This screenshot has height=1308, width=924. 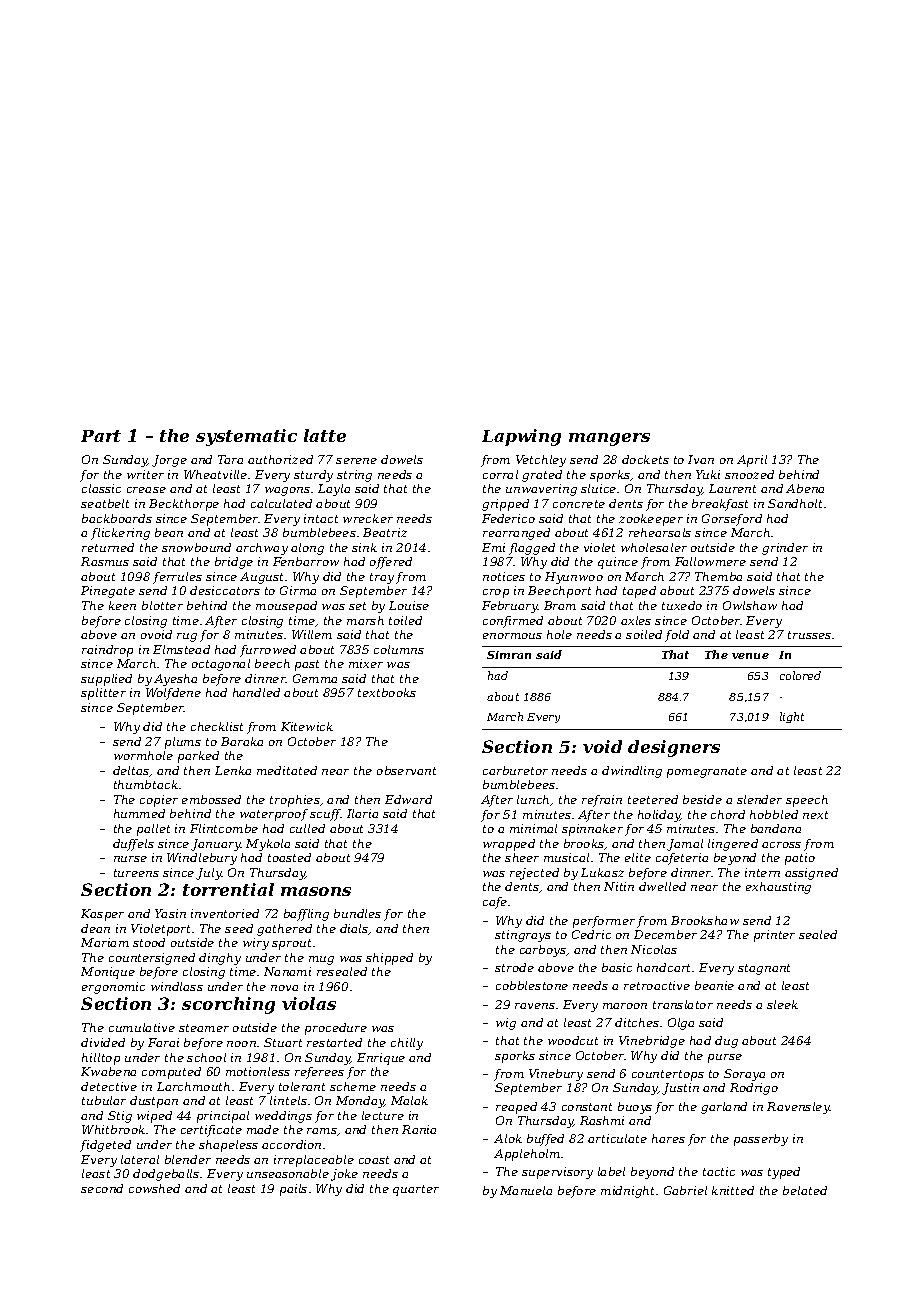 What do you see at coordinates (541, 490) in the screenshot?
I see `unwavering` at bounding box center [541, 490].
